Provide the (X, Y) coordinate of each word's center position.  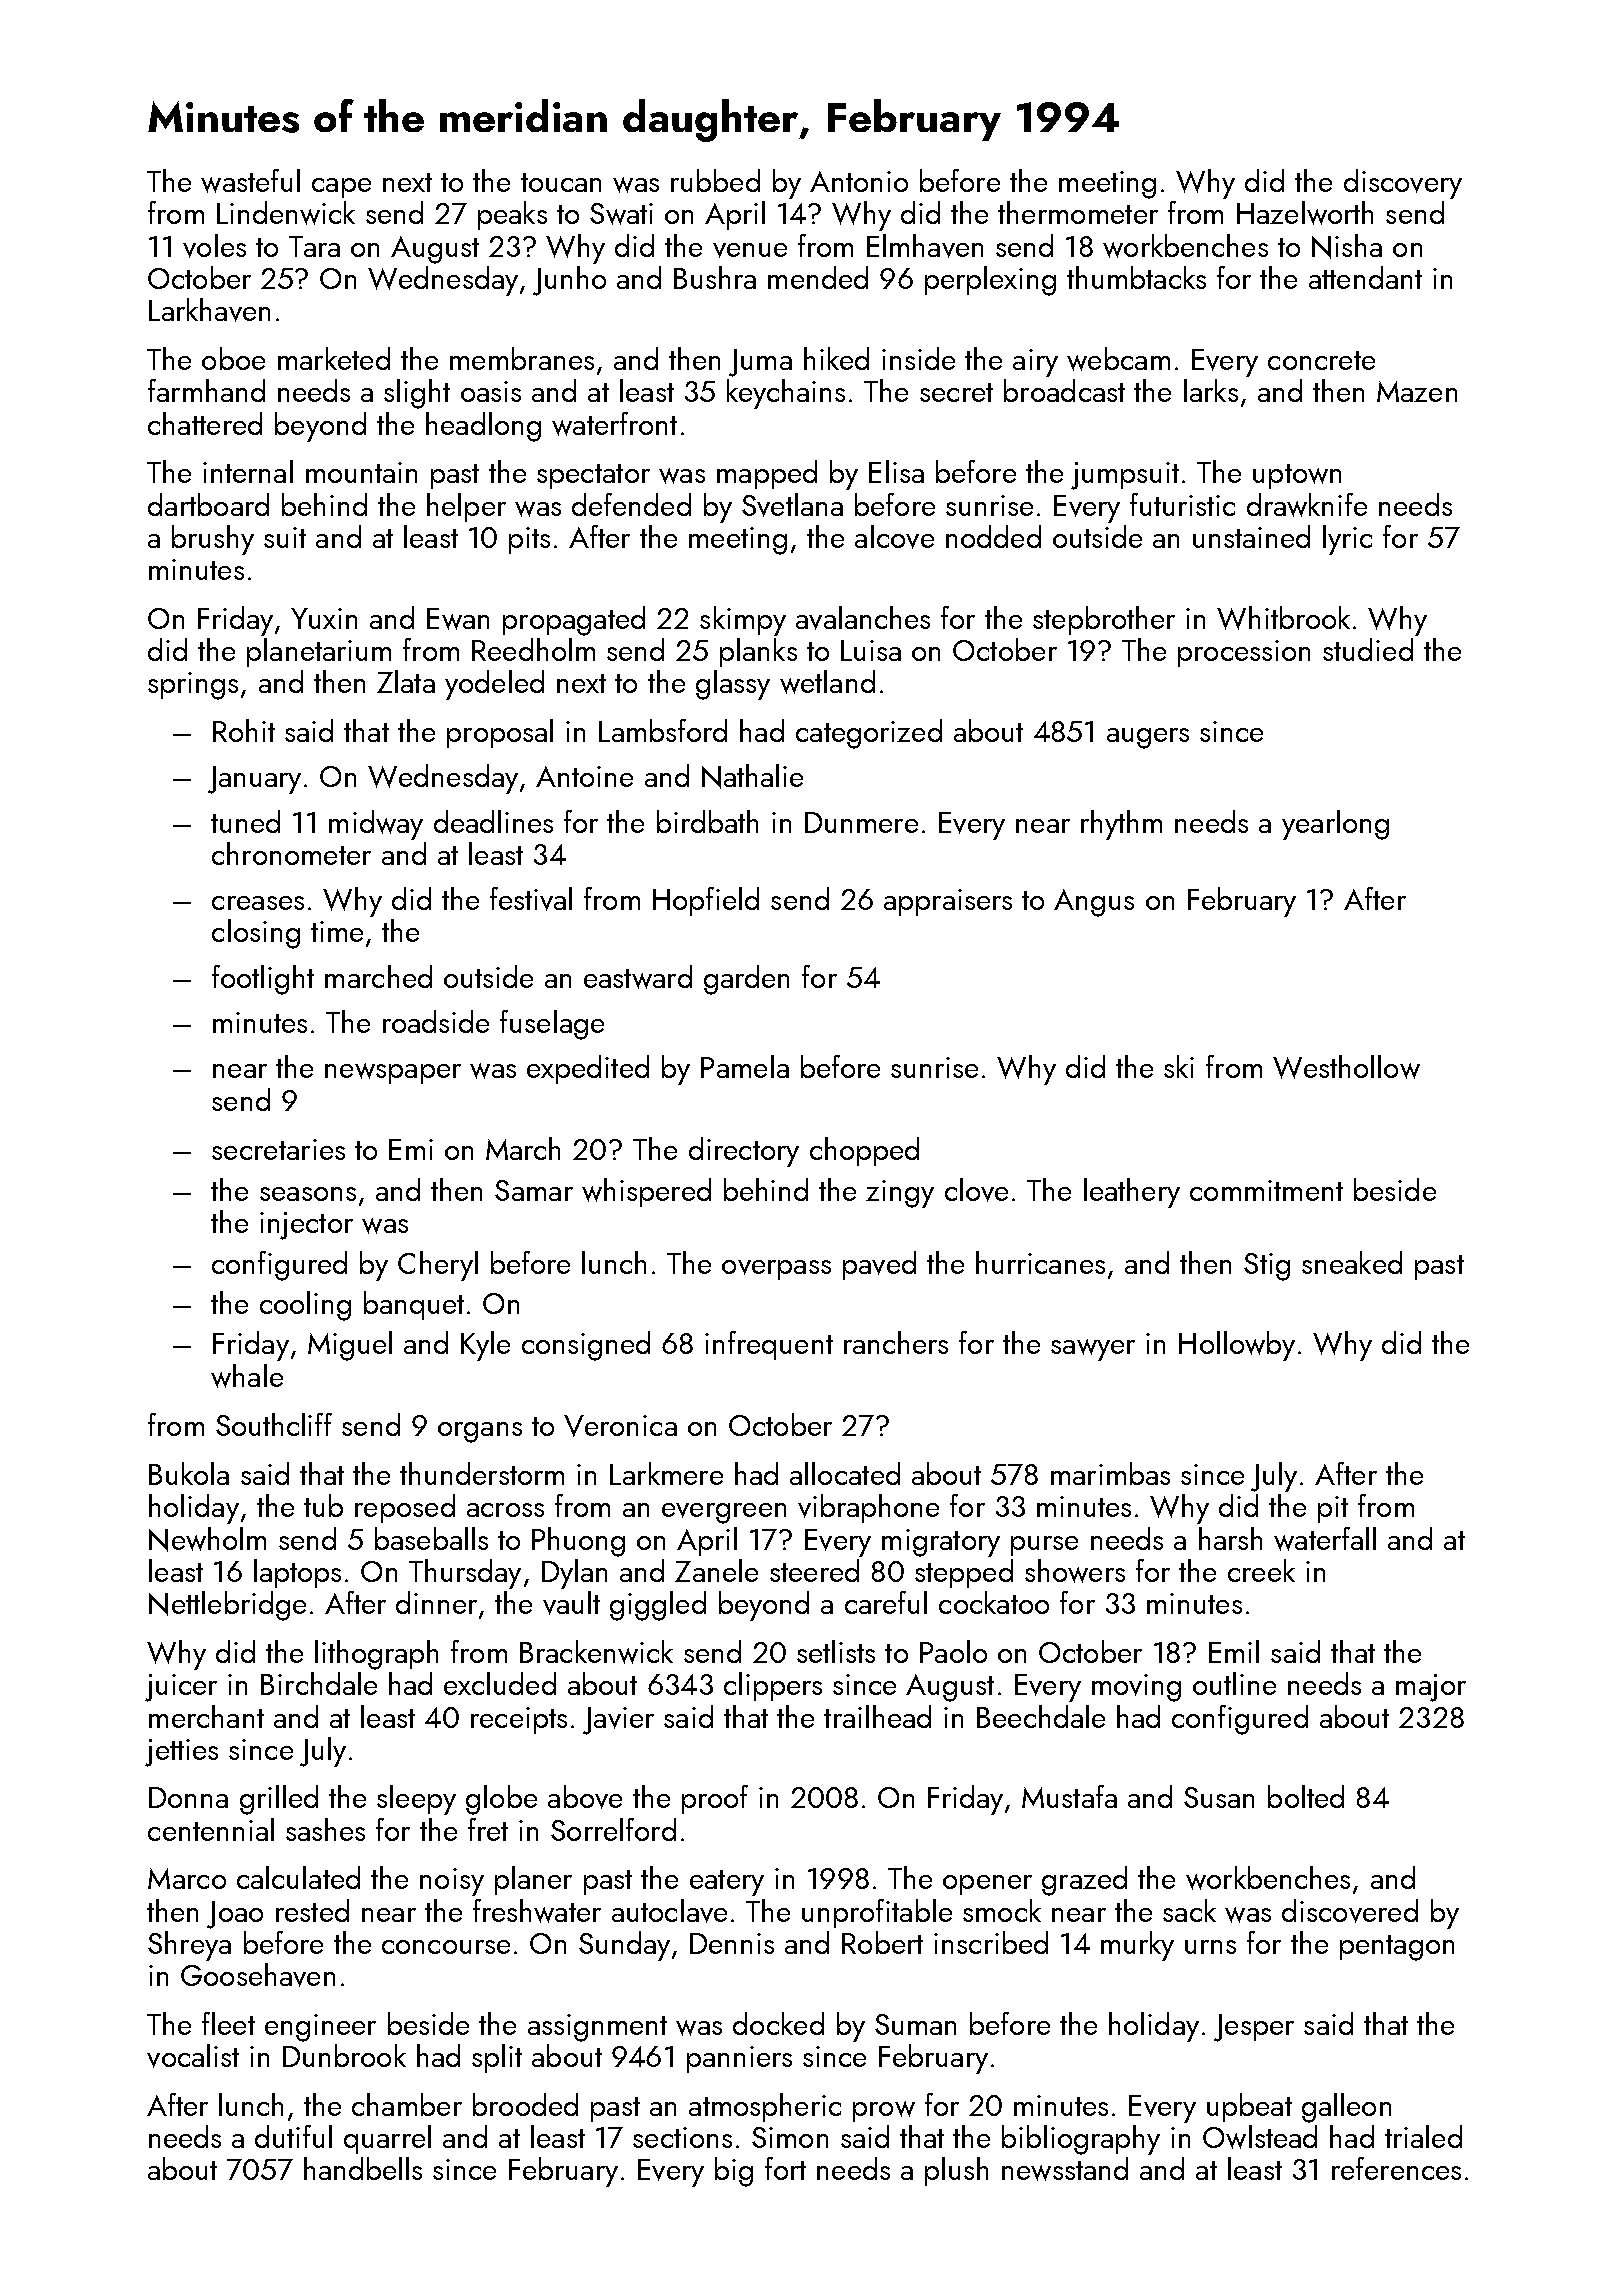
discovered (1350, 1911)
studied (1368, 649)
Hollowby (1237, 1346)
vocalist (193, 2056)
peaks (512, 215)
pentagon (1397, 1948)
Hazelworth (1305, 213)
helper (466, 507)
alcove (894, 537)
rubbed (715, 180)
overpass (776, 1270)
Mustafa (1069, 1796)
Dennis (732, 1943)
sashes (325, 1829)
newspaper (393, 1073)
